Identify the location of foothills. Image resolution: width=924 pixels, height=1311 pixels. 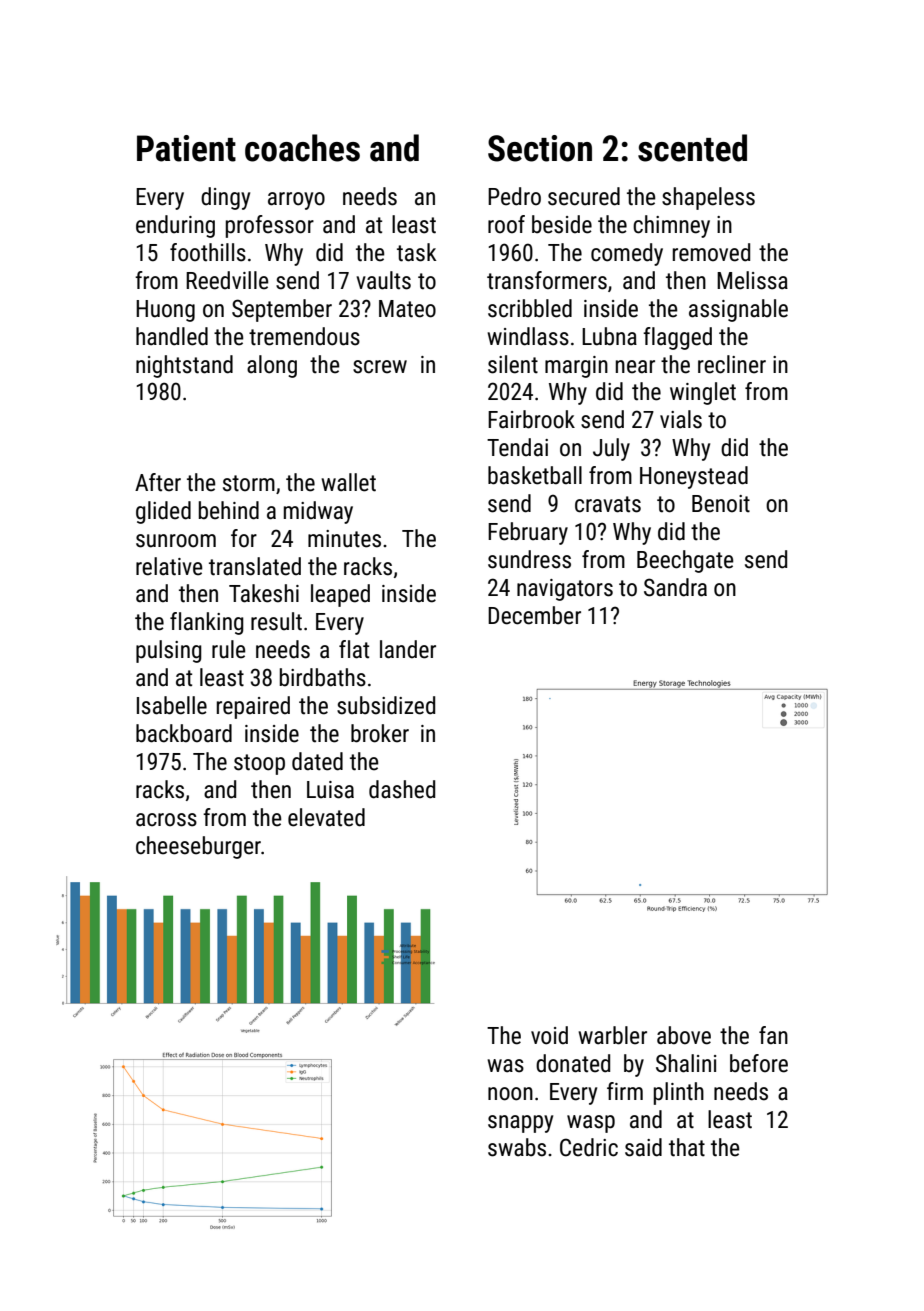
(208, 252).
